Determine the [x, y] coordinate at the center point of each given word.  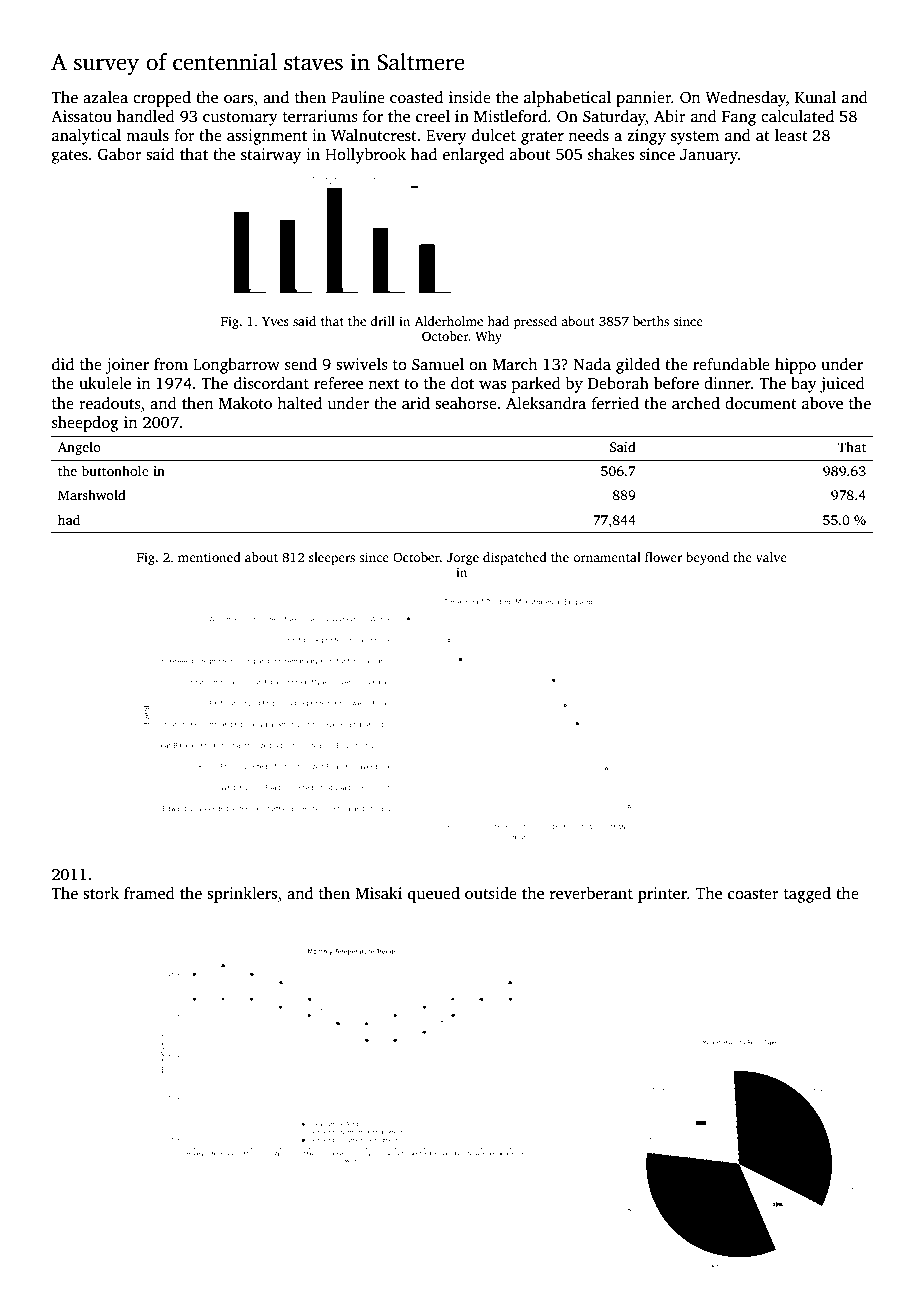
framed [149, 893]
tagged [807, 895]
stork [101, 893]
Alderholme [449, 321]
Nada [592, 364]
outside [491, 893]
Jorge [463, 559]
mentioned [209, 557]
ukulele [105, 383]
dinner [727, 383]
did [63, 364]
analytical [86, 137]
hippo [795, 366]
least [791, 135]
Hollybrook [365, 156]
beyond [707, 558]
